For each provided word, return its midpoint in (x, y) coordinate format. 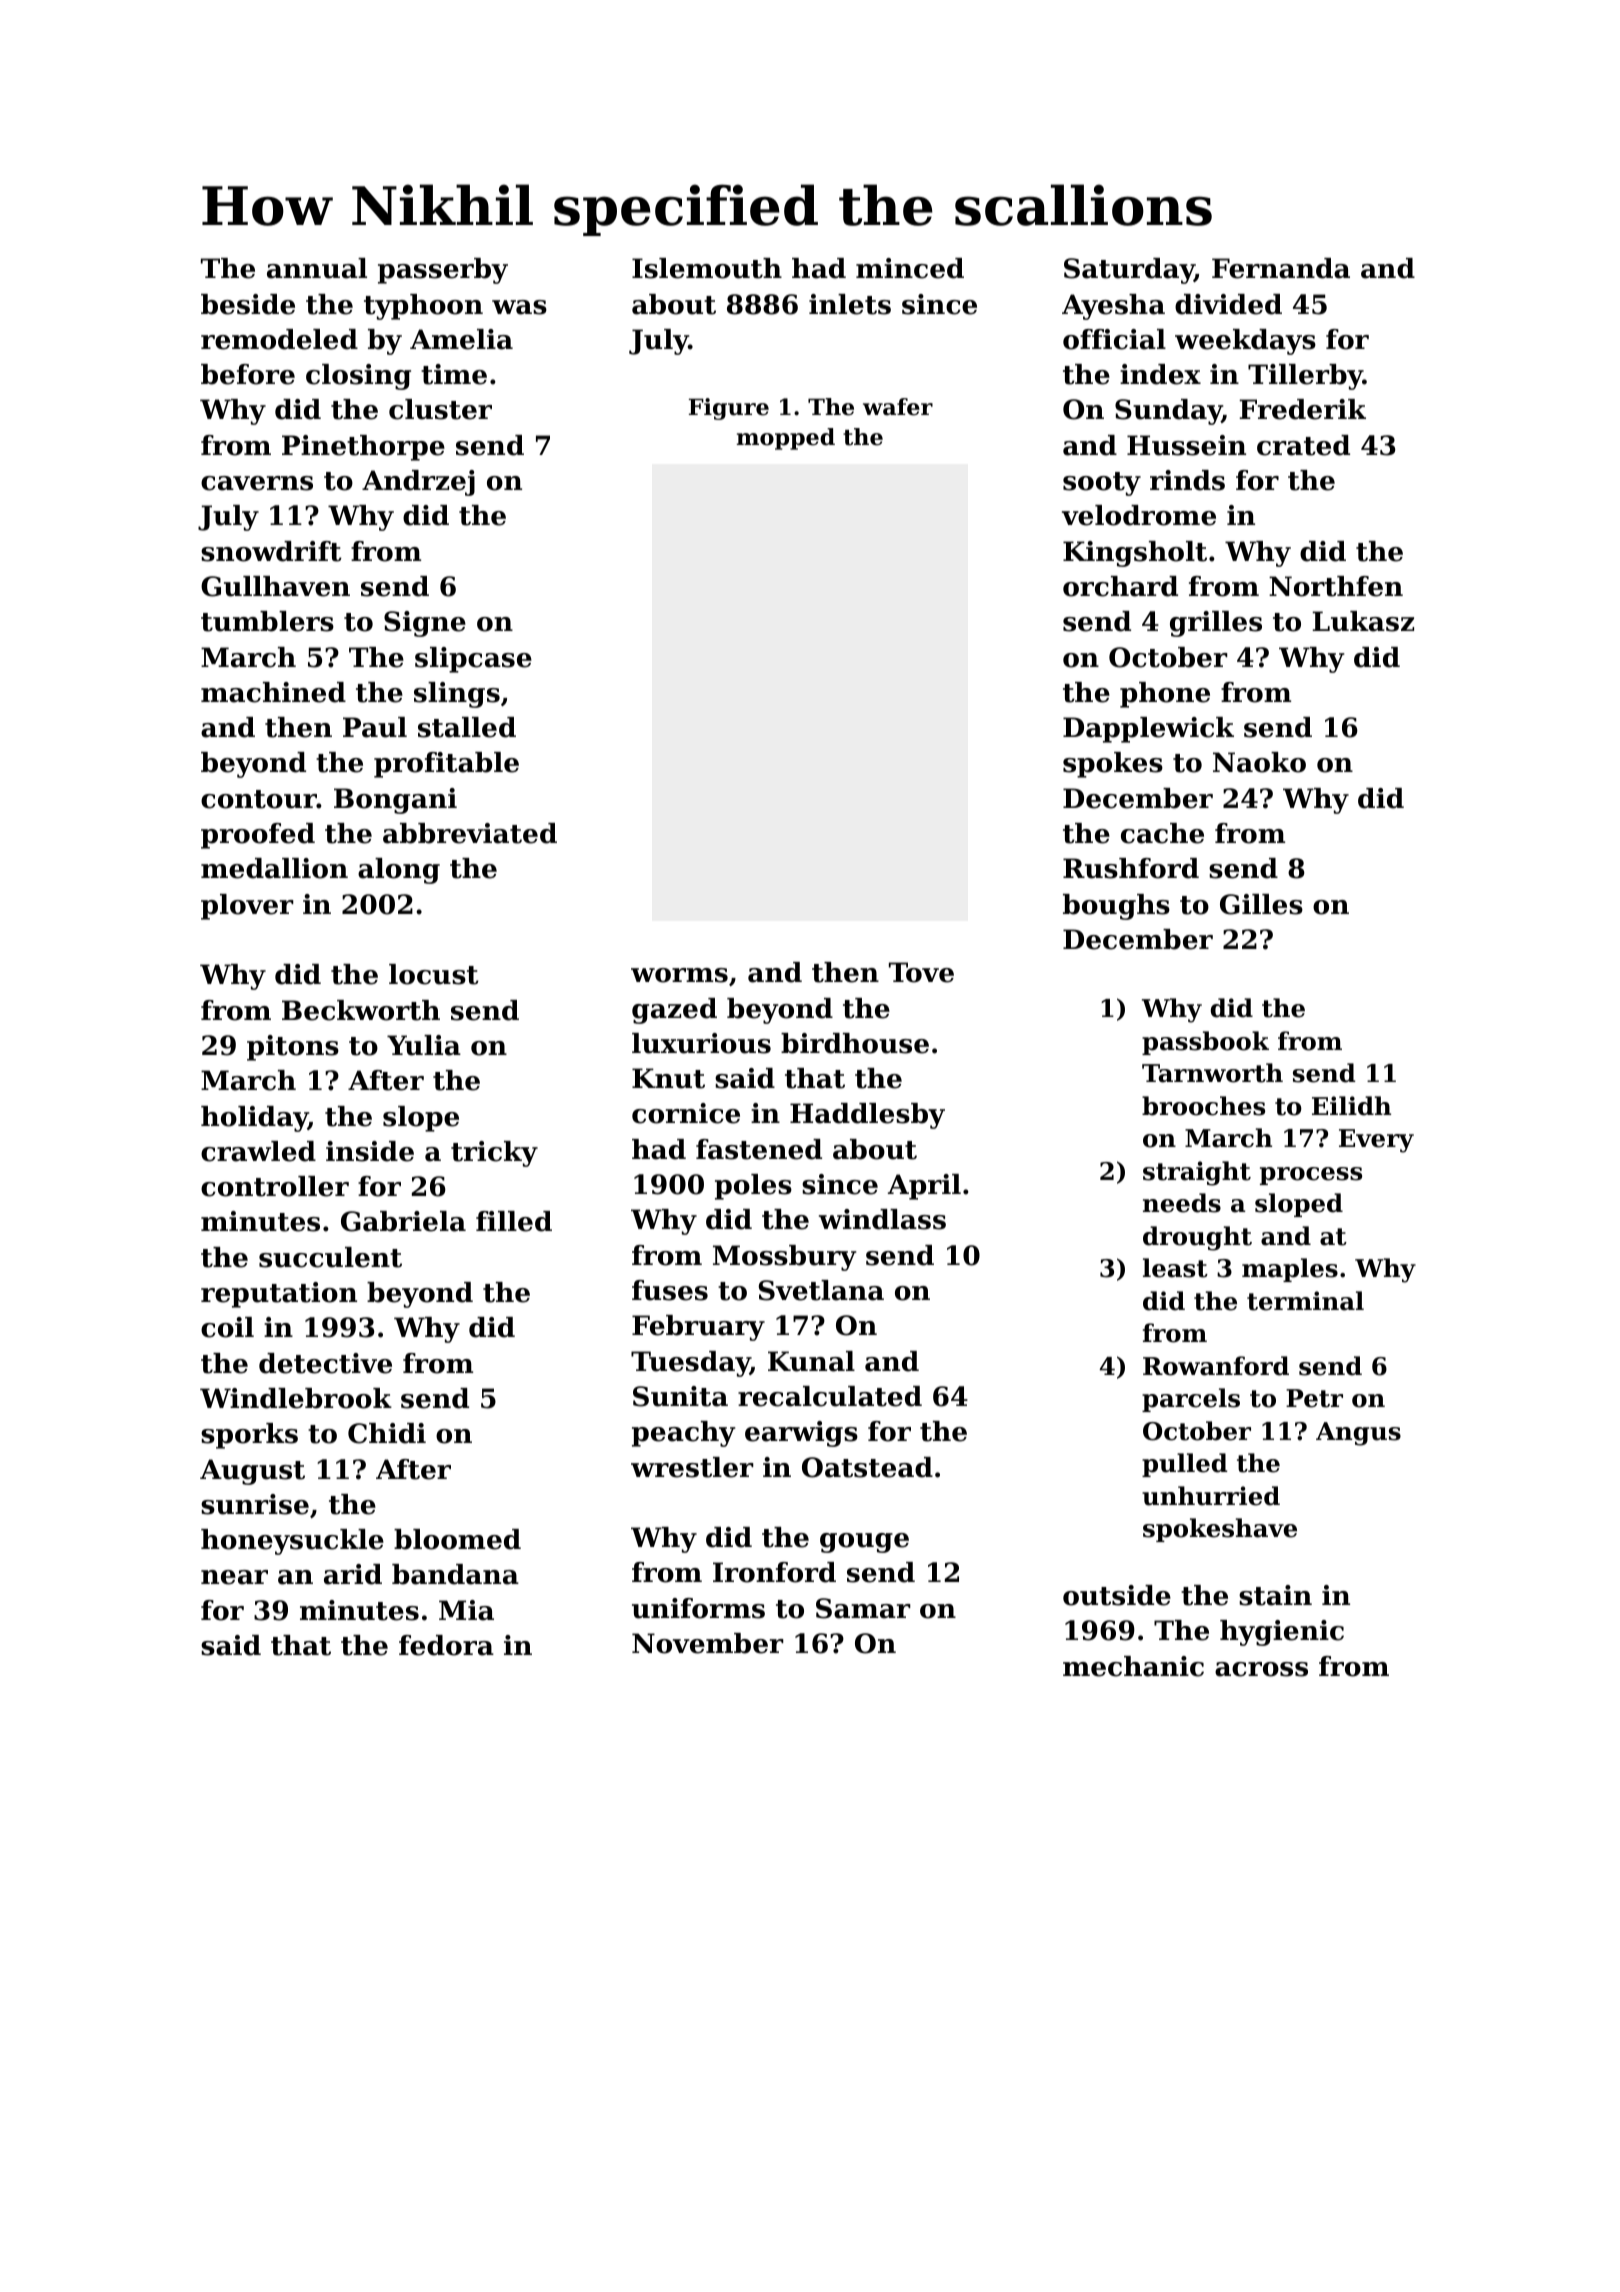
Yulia (424, 1045)
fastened (759, 1149)
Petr (1314, 1398)
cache (1162, 833)
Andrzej (418, 483)
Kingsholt (1135, 554)
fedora (446, 1645)
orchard (1120, 586)
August (252, 1472)
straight (1197, 1173)
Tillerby (1305, 377)
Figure (729, 409)
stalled (467, 727)
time (454, 374)
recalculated (830, 1396)
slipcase (473, 660)
